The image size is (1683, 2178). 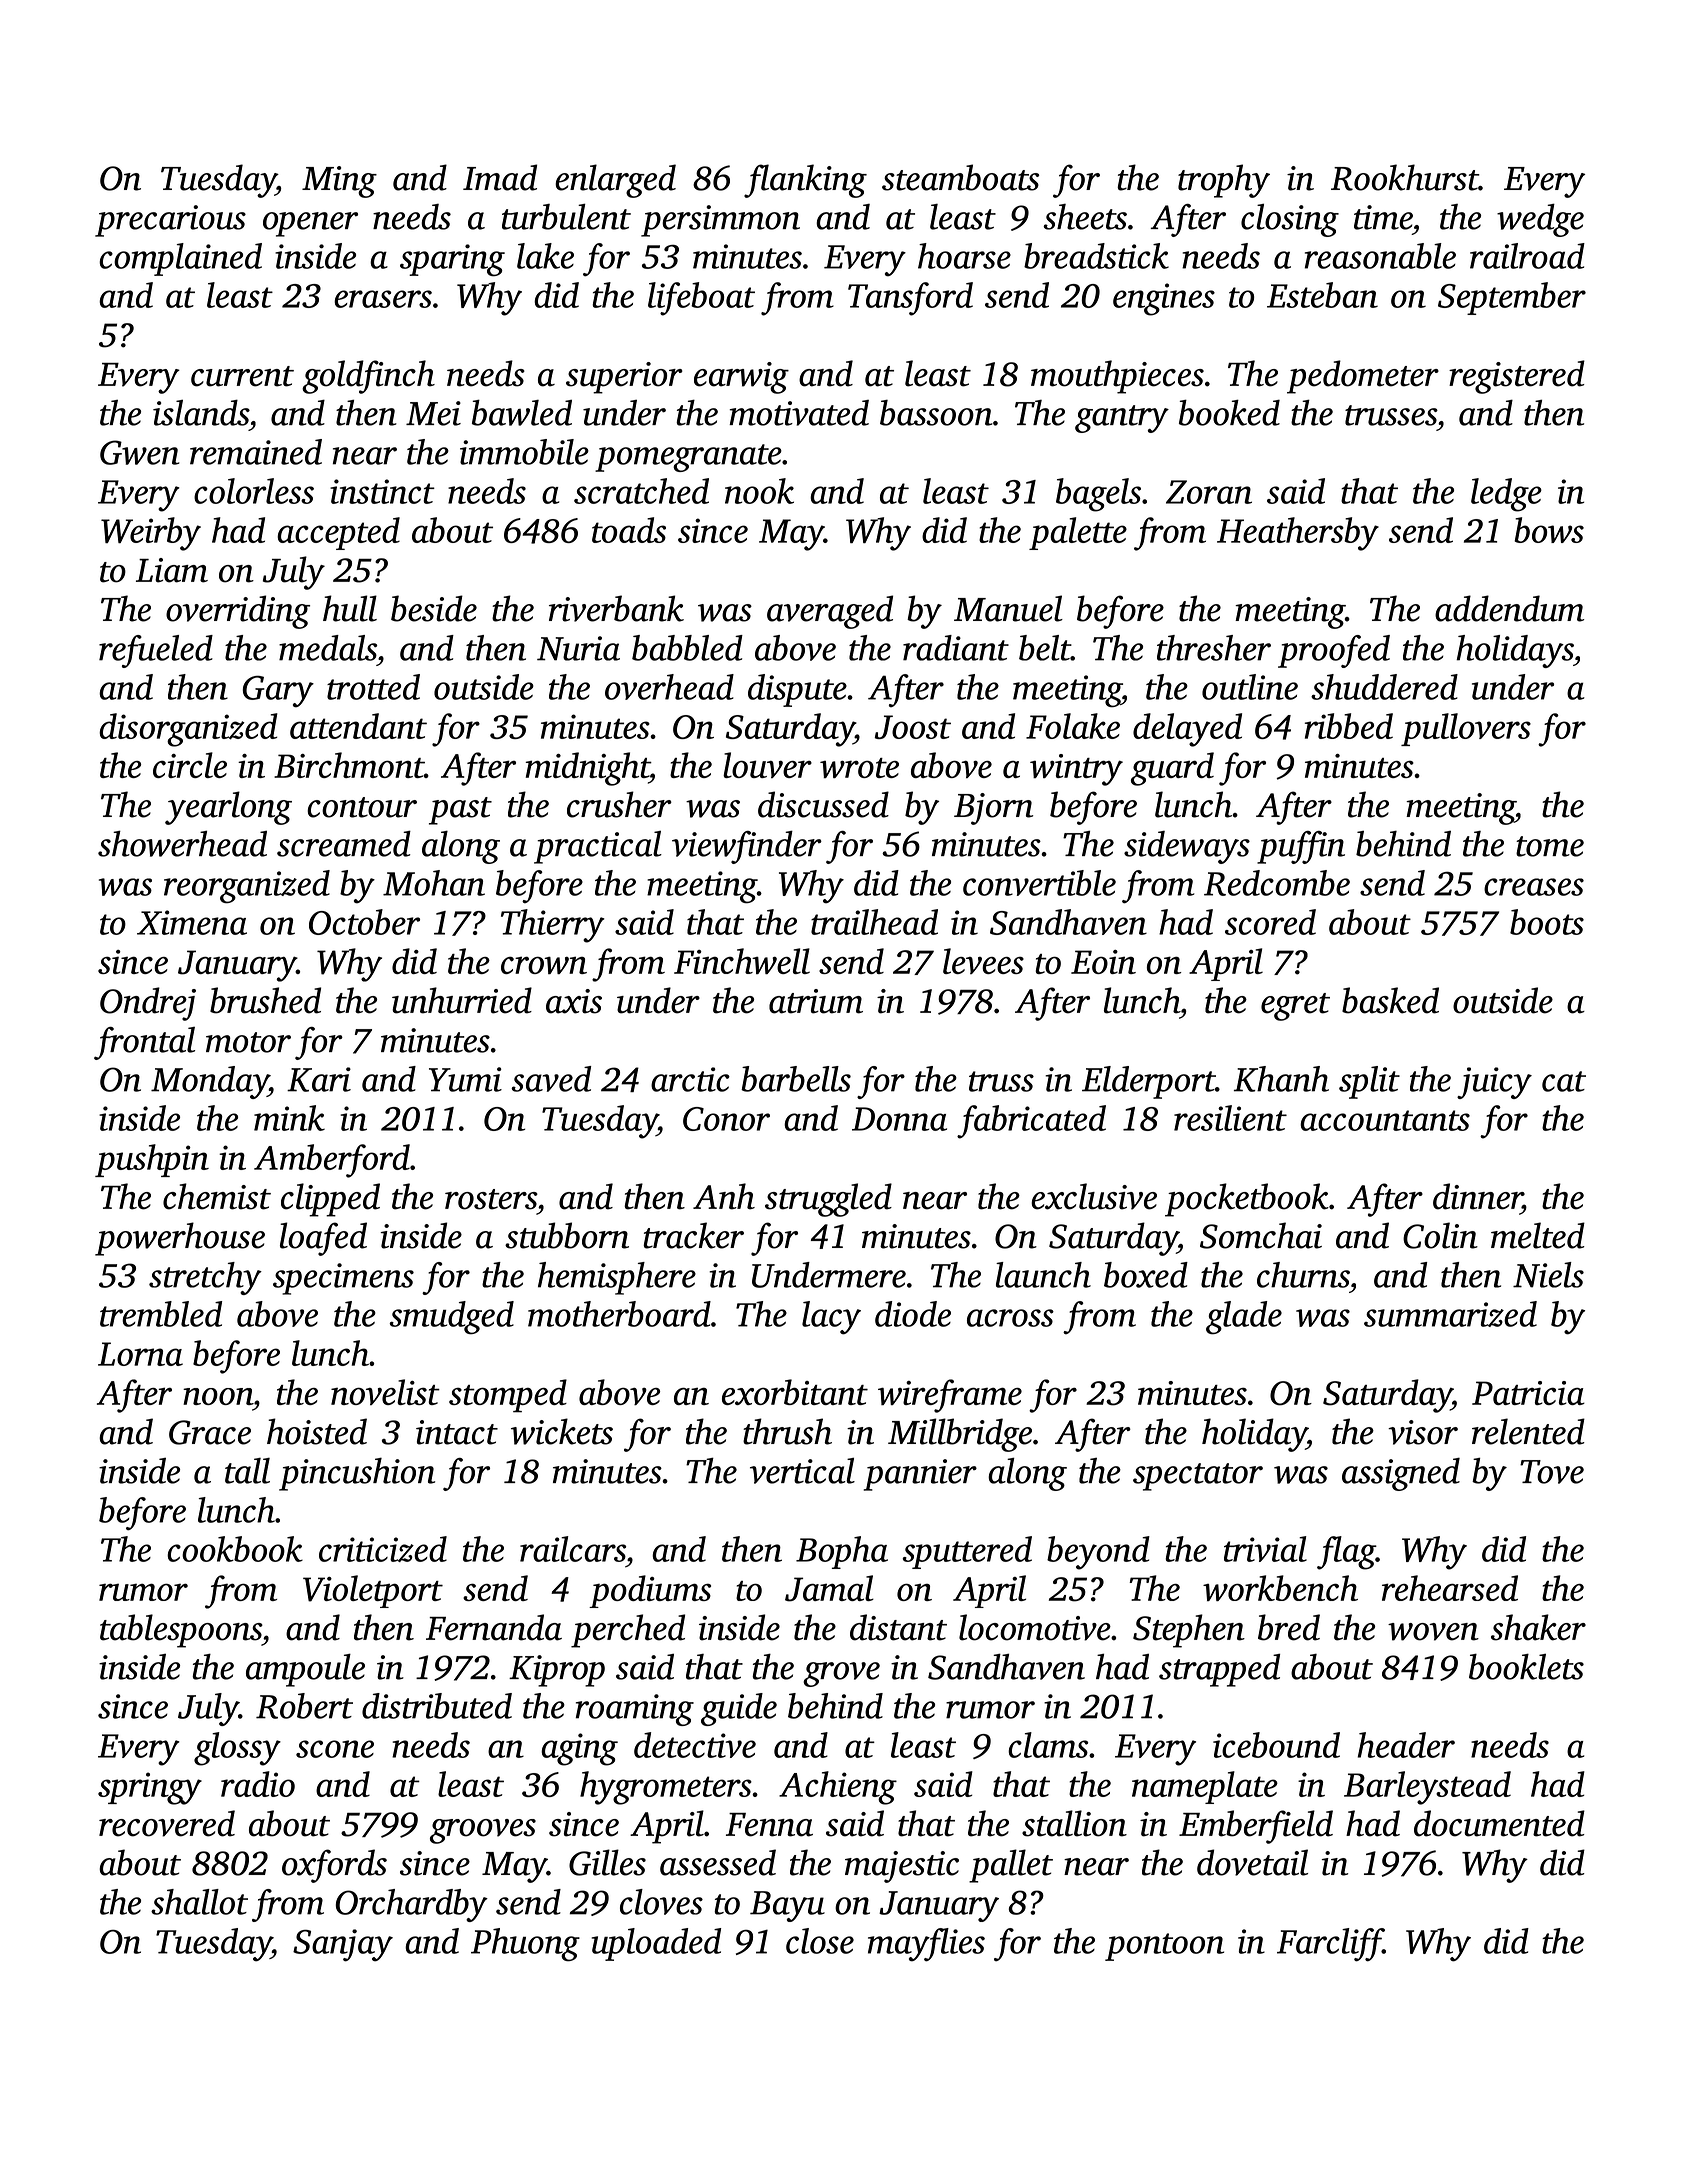 What do you see at coordinates (964, 256) in the screenshot?
I see `hoarse` at bounding box center [964, 256].
